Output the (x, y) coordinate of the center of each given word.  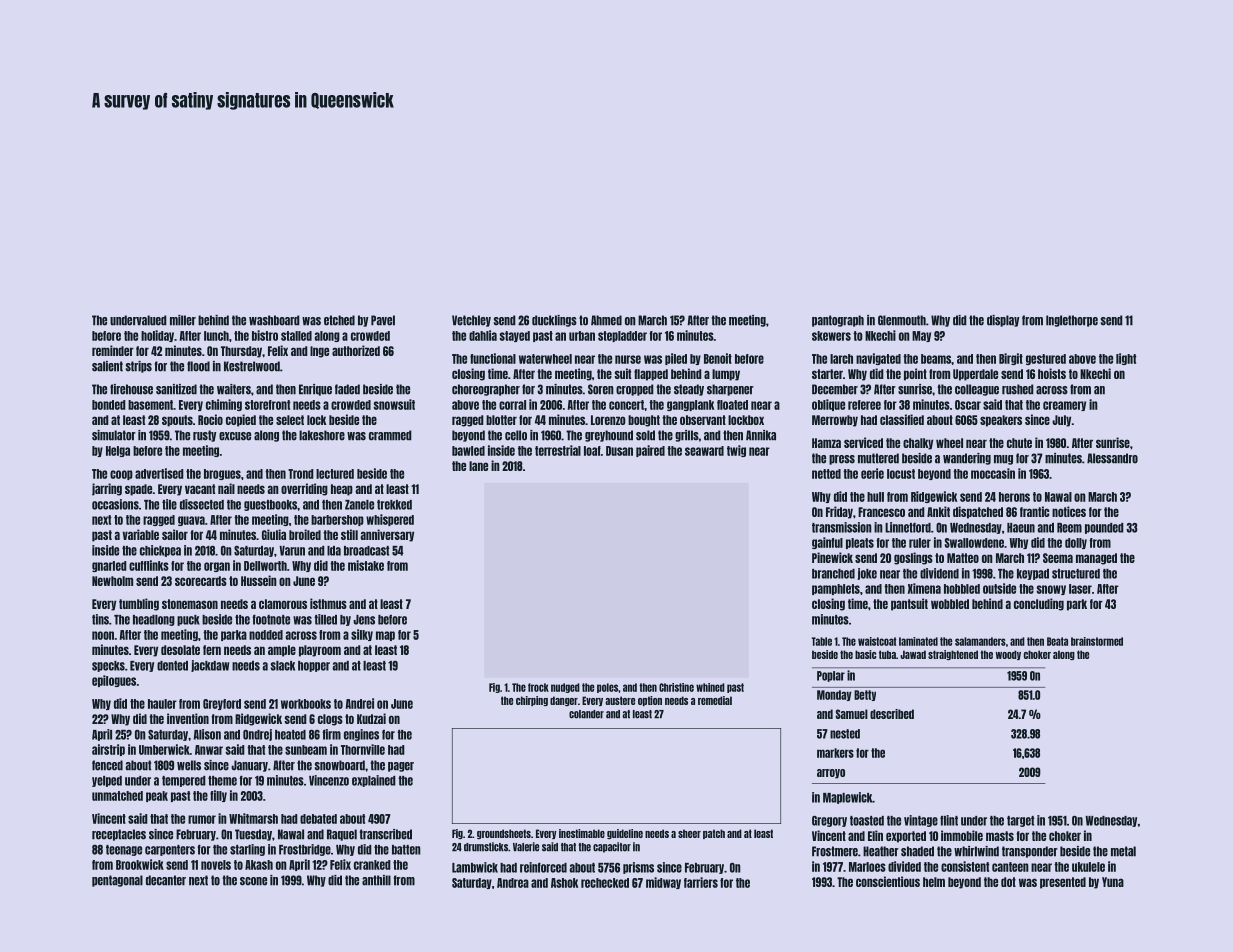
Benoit (718, 358)
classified (902, 419)
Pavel (383, 320)
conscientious (888, 881)
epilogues (114, 681)
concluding (1039, 604)
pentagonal (117, 881)
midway (663, 883)
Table (822, 641)
